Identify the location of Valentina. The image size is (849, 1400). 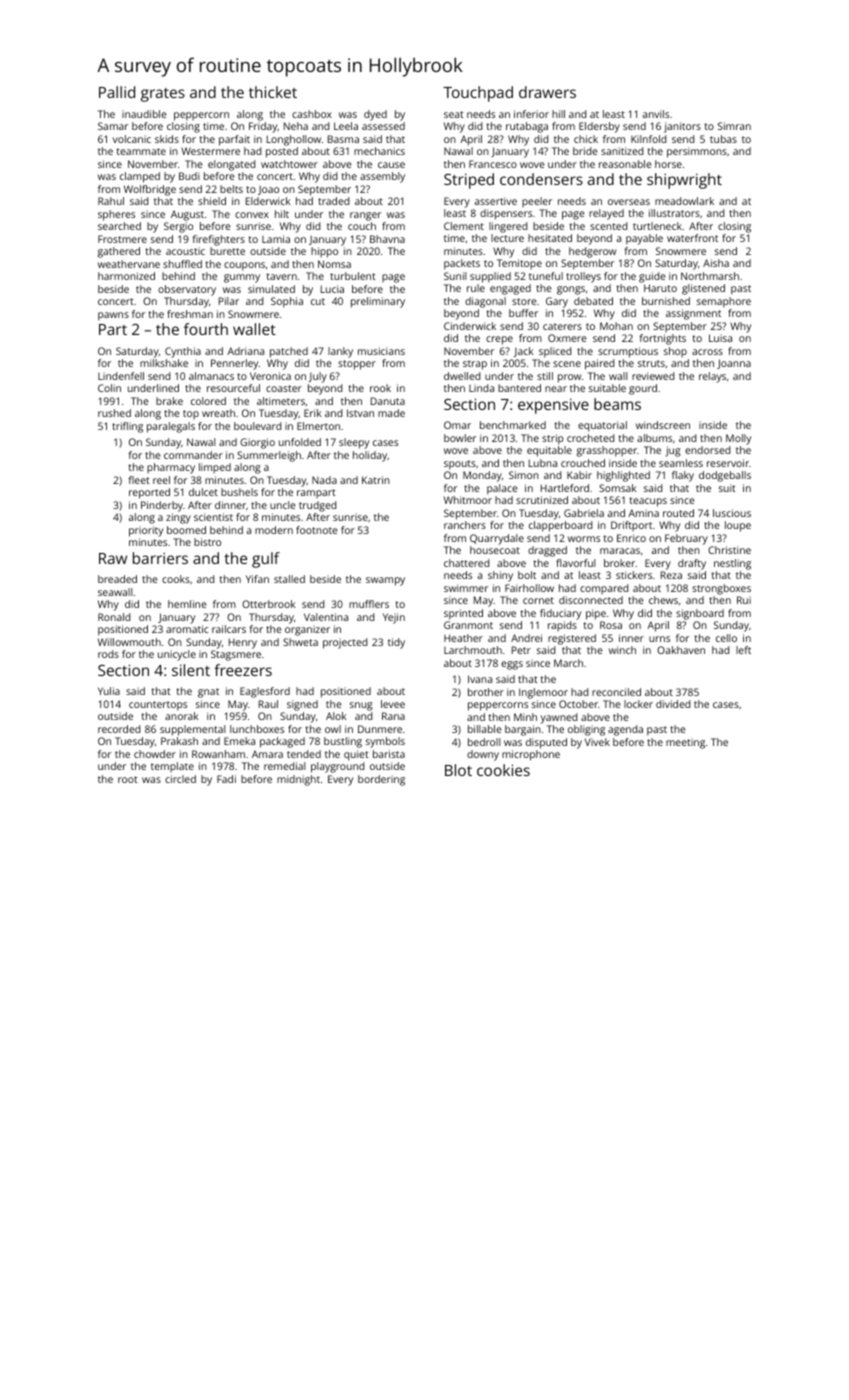
(326, 617).
